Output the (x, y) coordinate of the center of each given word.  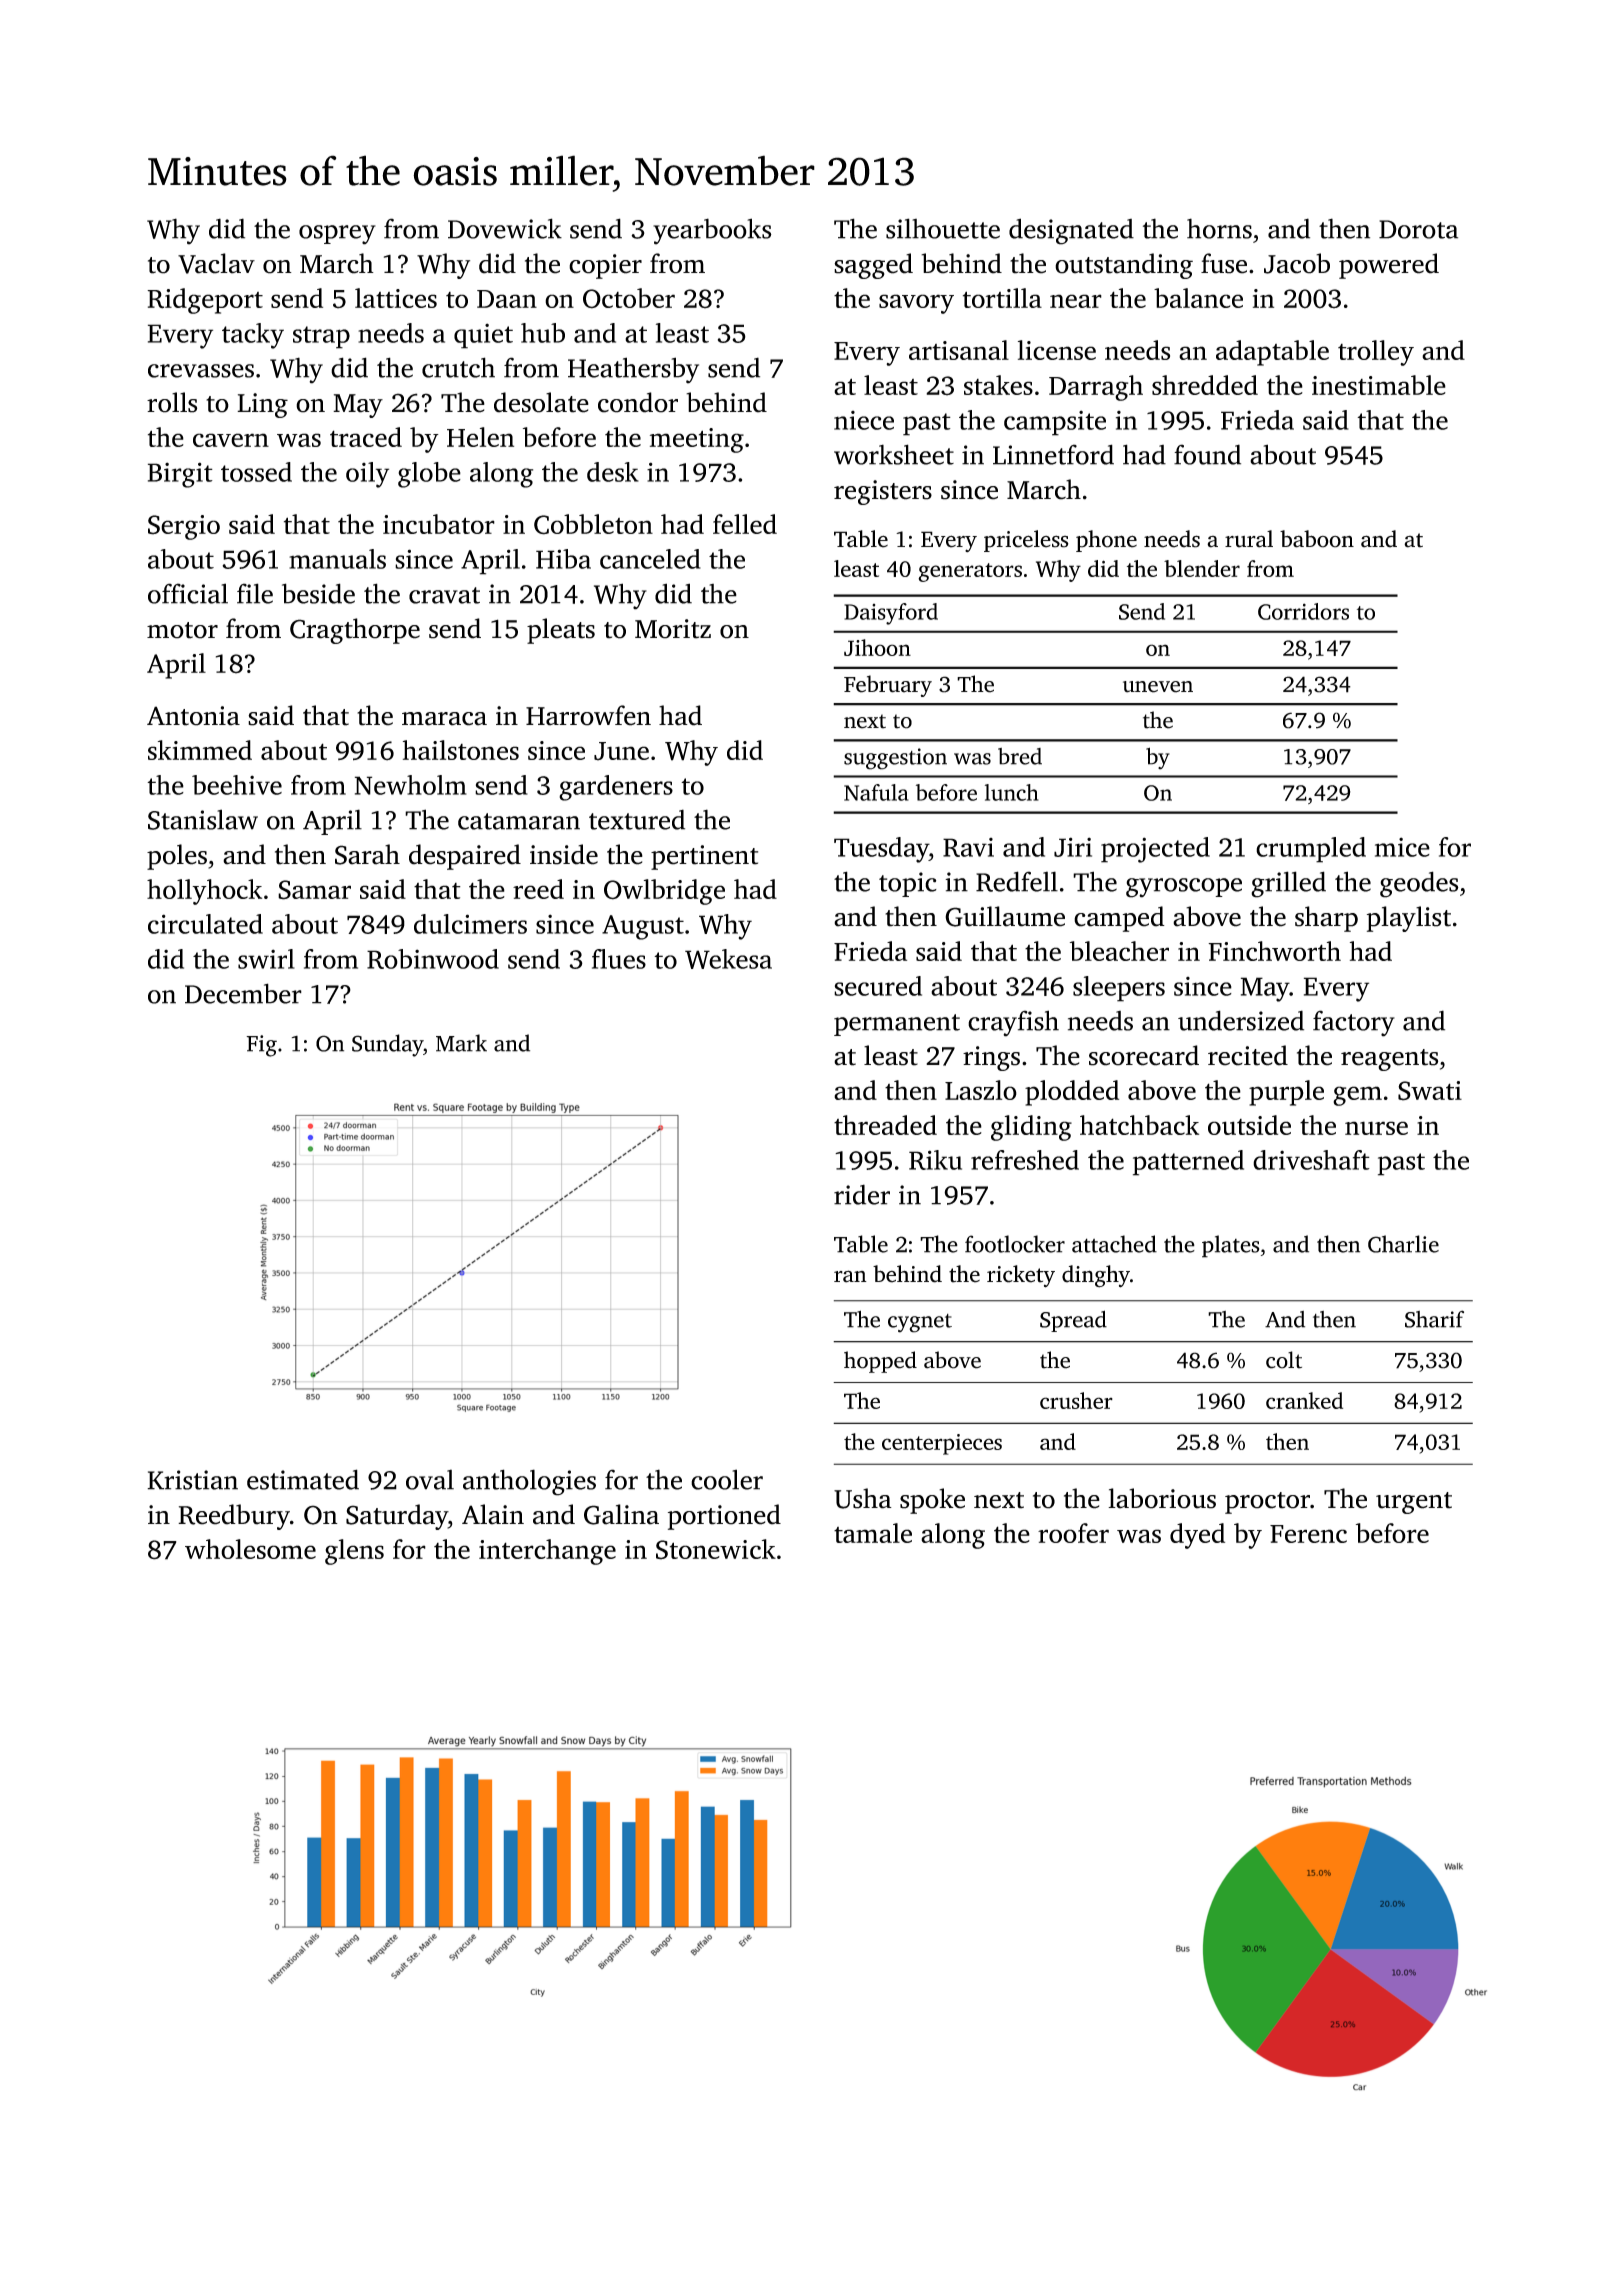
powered (1389, 266)
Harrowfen (588, 715)
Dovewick (505, 228)
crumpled (1311, 850)
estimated (303, 1479)
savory (916, 304)
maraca (444, 719)
